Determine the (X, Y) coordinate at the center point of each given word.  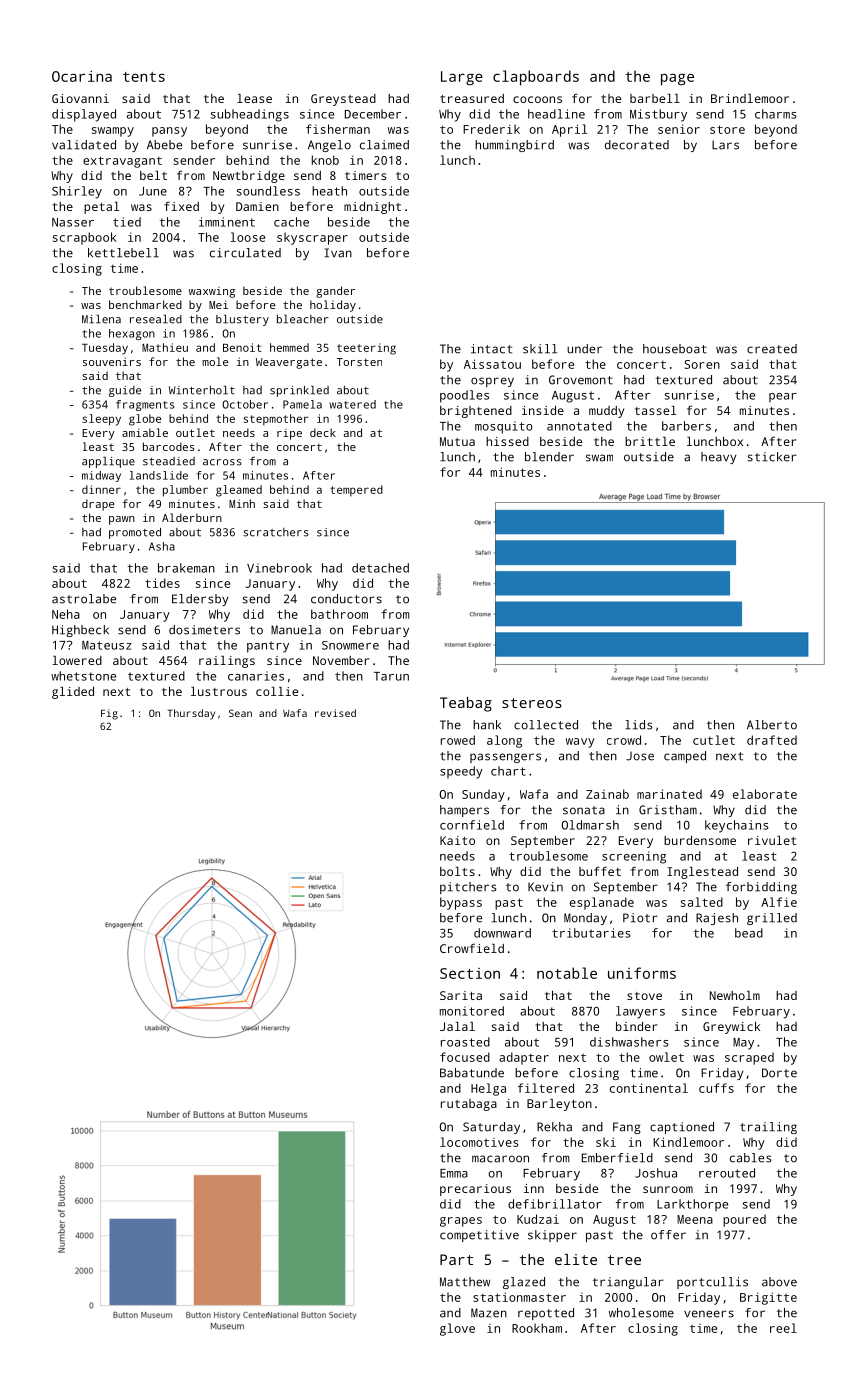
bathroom (339, 614)
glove (457, 1329)
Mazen (489, 1313)
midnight (372, 208)
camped (685, 757)
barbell (655, 98)
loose (247, 237)
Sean (240, 713)
